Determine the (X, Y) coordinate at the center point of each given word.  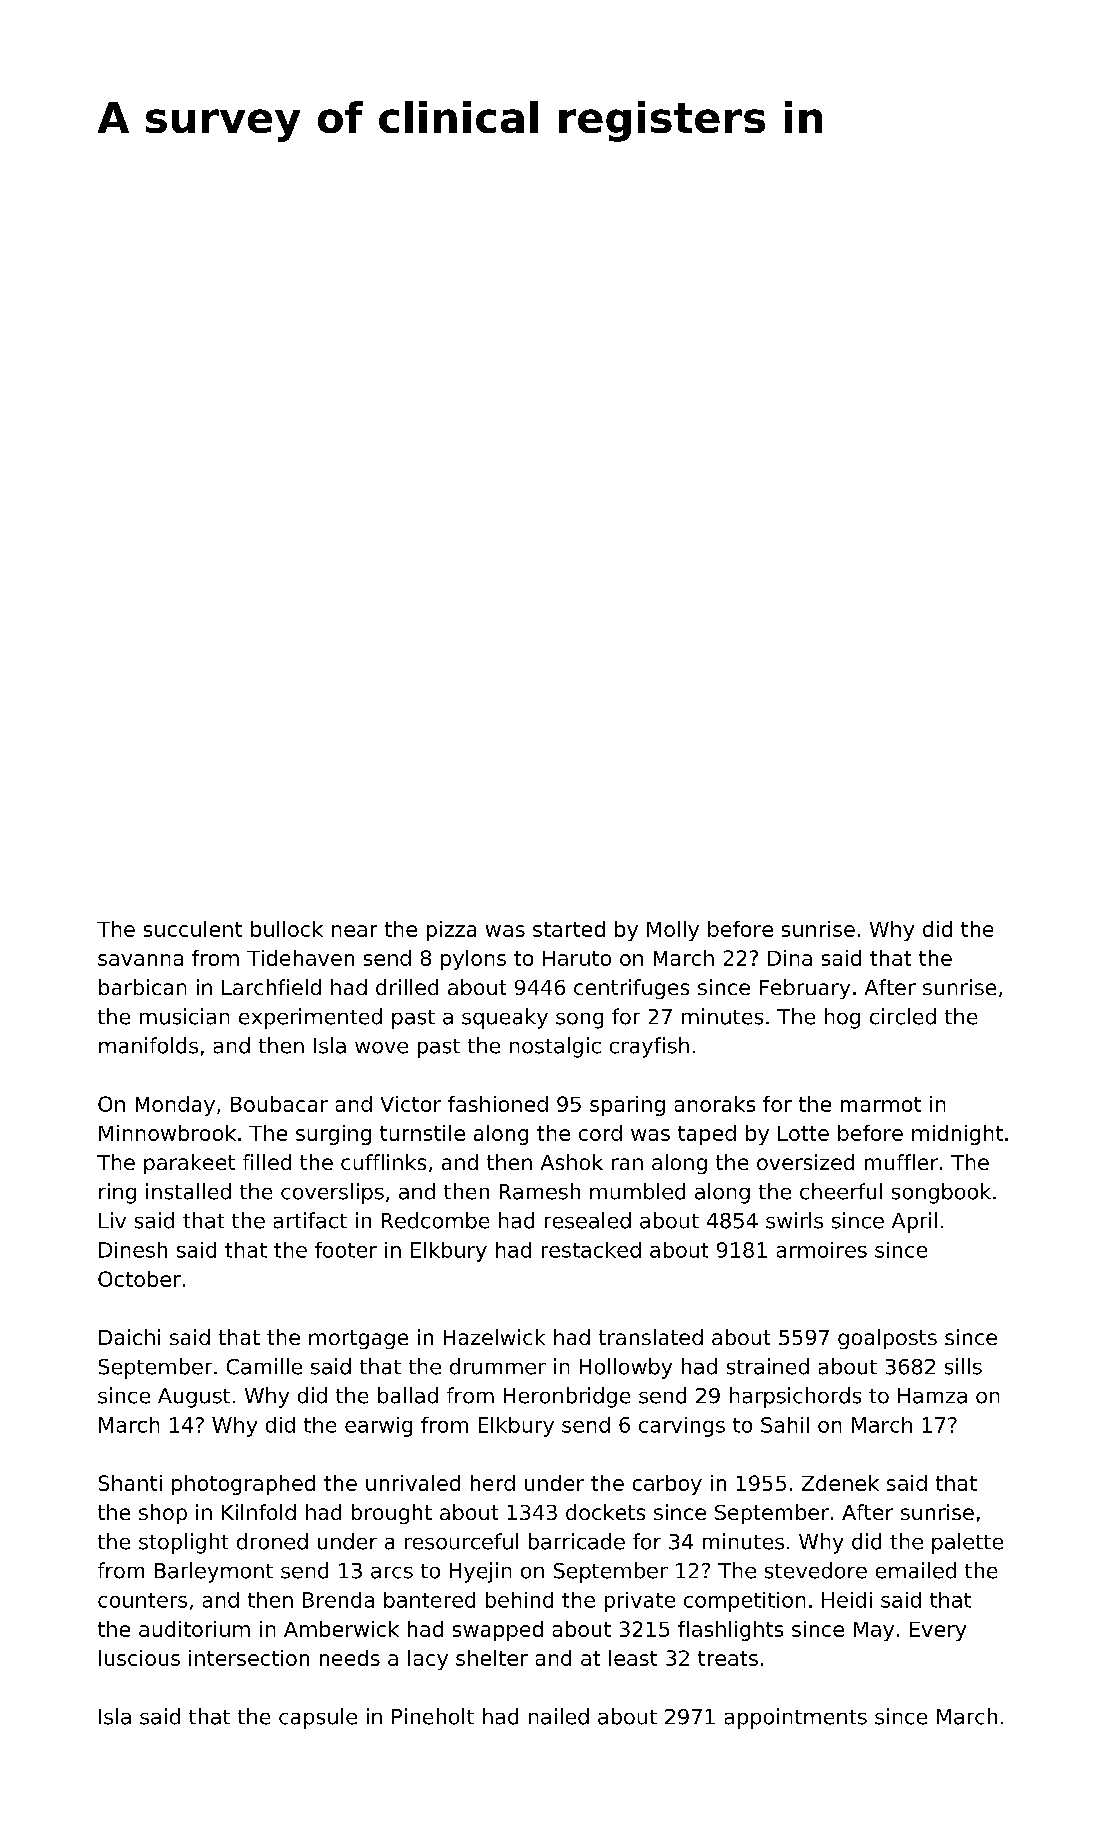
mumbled (637, 1191)
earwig (378, 1427)
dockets (605, 1512)
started (569, 929)
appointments (796, 1718)
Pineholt (433, 1716)
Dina (790, 958)
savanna (140, 960)
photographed (243, 1485)
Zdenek (840, 1483)
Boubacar (279, 1104)
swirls (794, 1220)
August (194, 1398)
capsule (318, 1718)
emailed (916, 1570)
